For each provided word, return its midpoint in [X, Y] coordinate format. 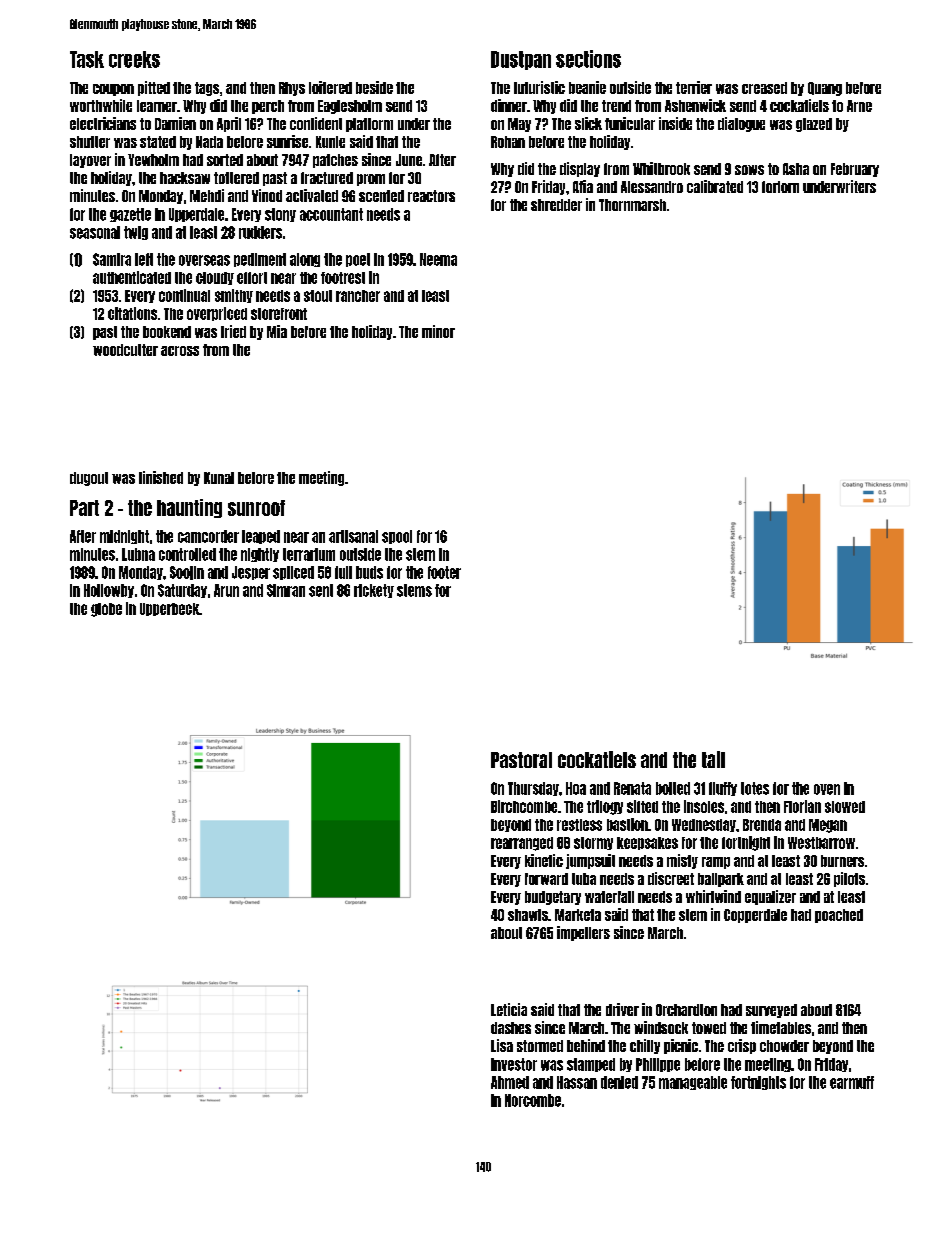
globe [106, 610]
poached [839, 916]
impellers [583, 933]
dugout [89, 479]
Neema [438, 259]
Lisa [502, 1045]
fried [233, 331]
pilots [849, 879]
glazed [814, 125]
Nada [209, 142]
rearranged [522, 844]
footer [444, 572]
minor [438, 331]
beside [374, 87]
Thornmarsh [632, 205]
